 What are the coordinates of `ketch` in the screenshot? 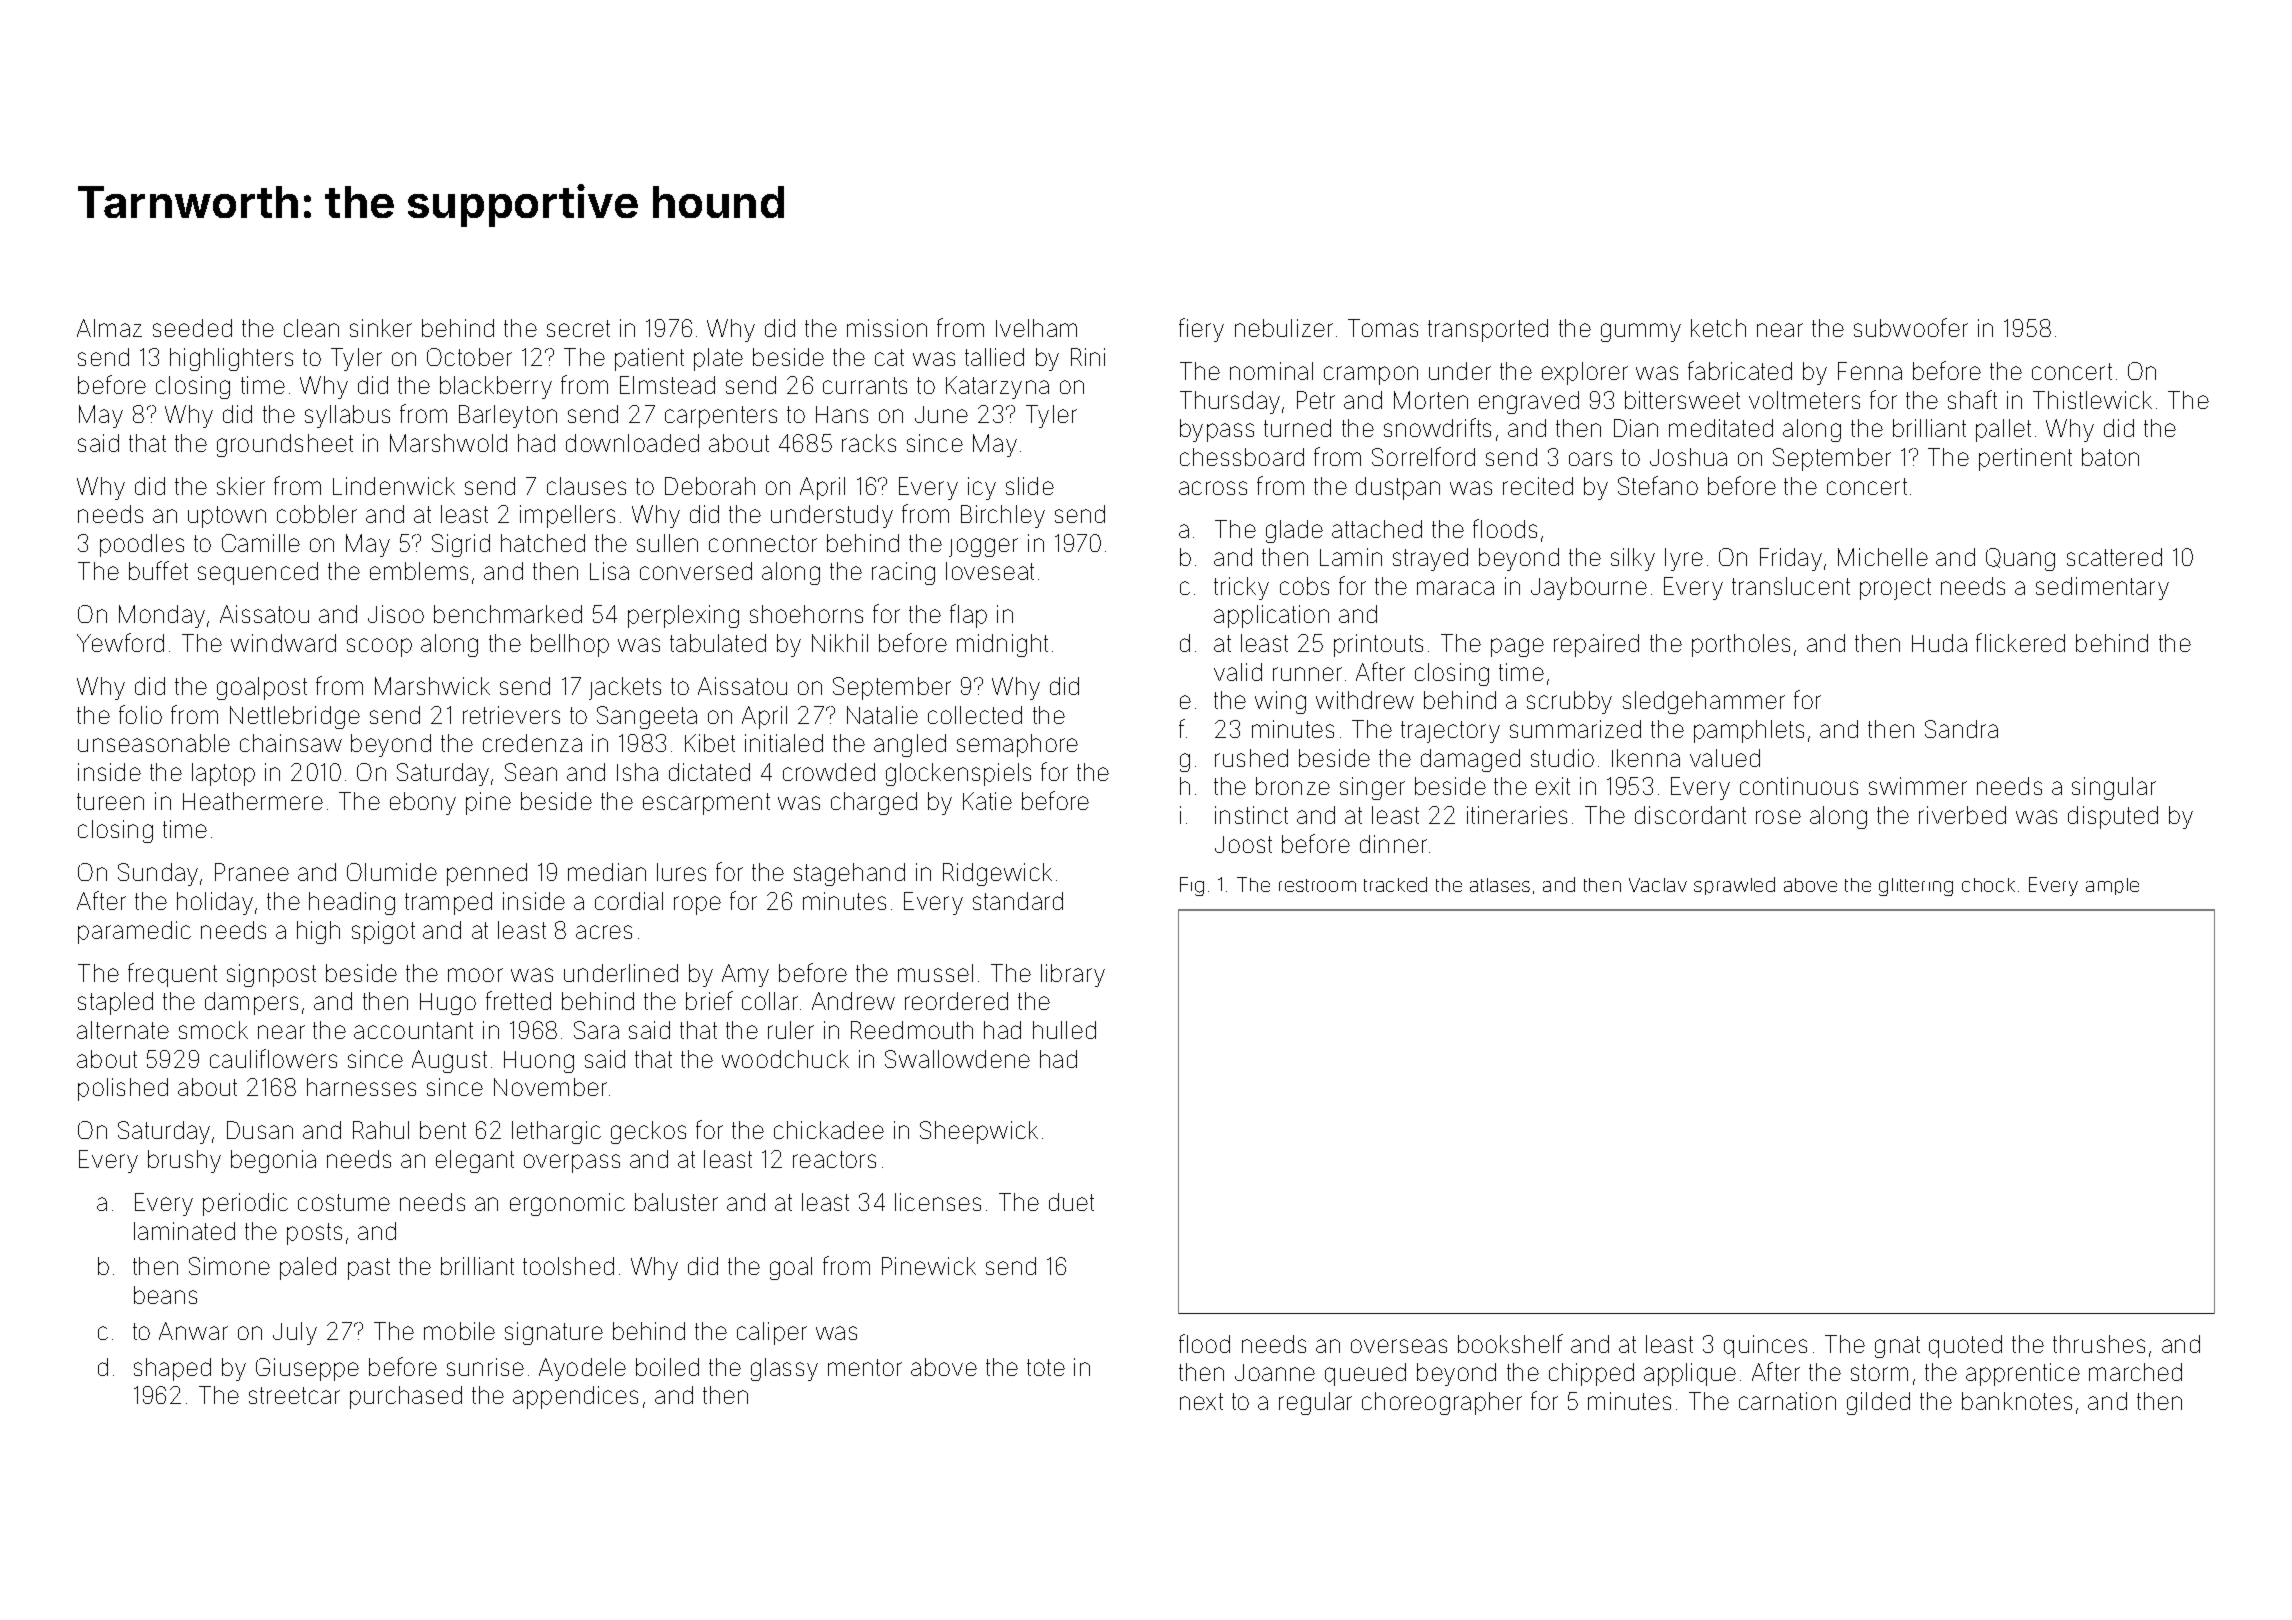 It's located at (1718, 328).
